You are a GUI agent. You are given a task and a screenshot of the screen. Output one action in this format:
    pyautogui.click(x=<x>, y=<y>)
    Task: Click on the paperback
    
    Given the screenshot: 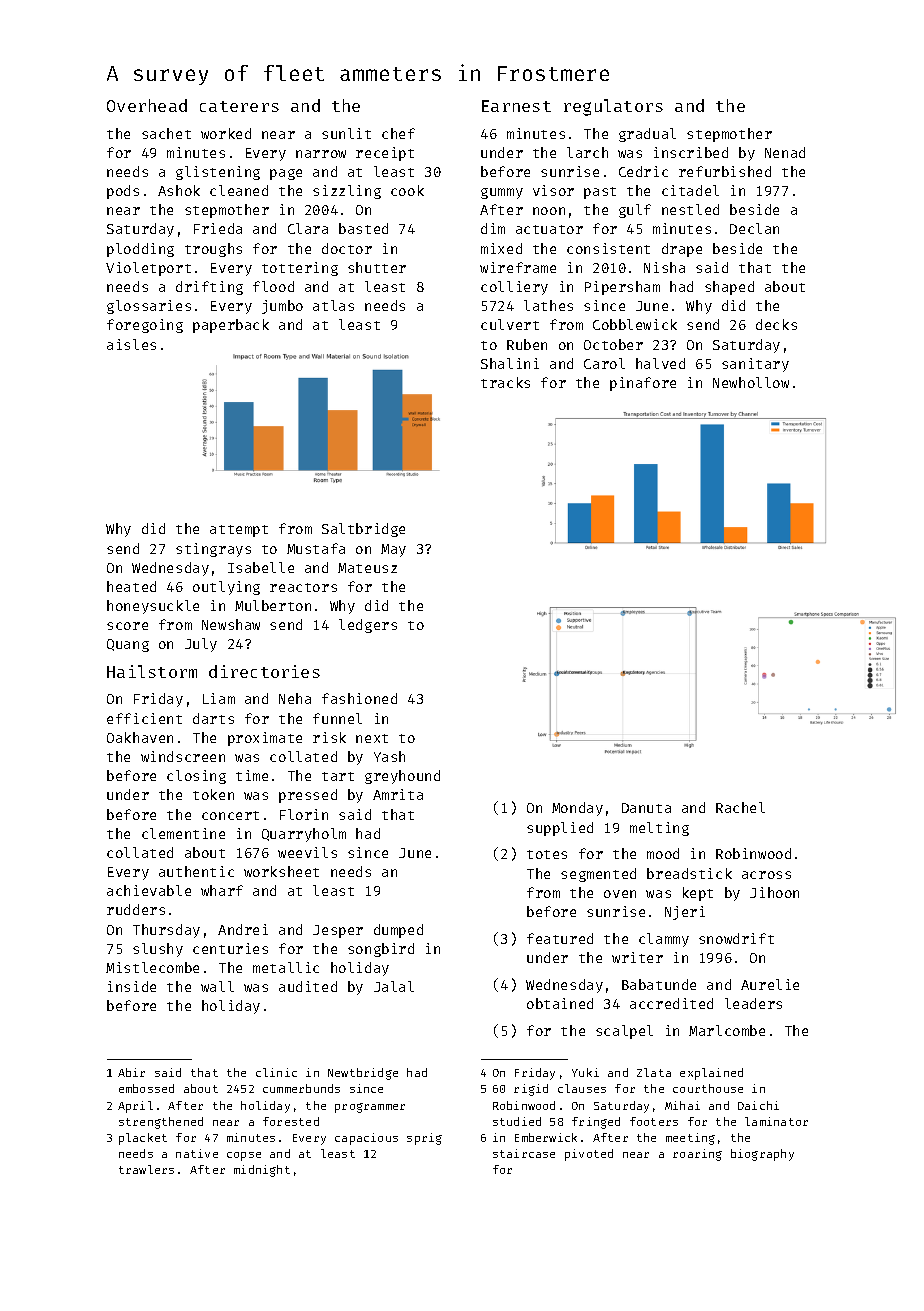 What is the action you would take?
    pyautogui.click(x=231, y=326)
